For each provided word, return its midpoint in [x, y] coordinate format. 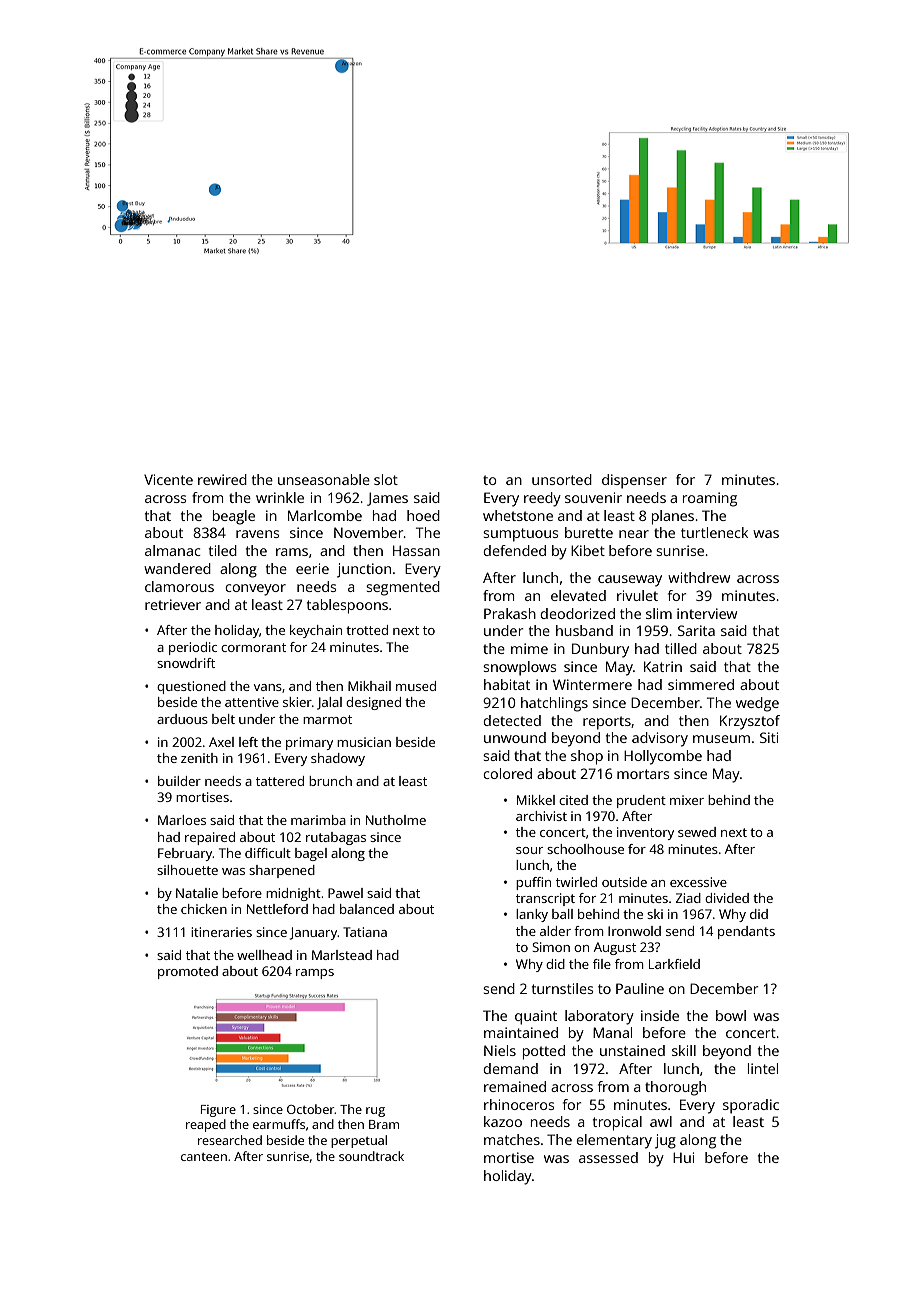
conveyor [255, 590]
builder [179, 781]
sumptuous [520, 535]
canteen [204, 1157]
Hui [683, 1157]
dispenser [634, 481]
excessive [698, 882]
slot [386, 479]
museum [721, 739]
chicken [204, 909]
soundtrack [371, 1156]
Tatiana [365, 932]
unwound [515, 737]
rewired [222, 479]
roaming [710, 499]
